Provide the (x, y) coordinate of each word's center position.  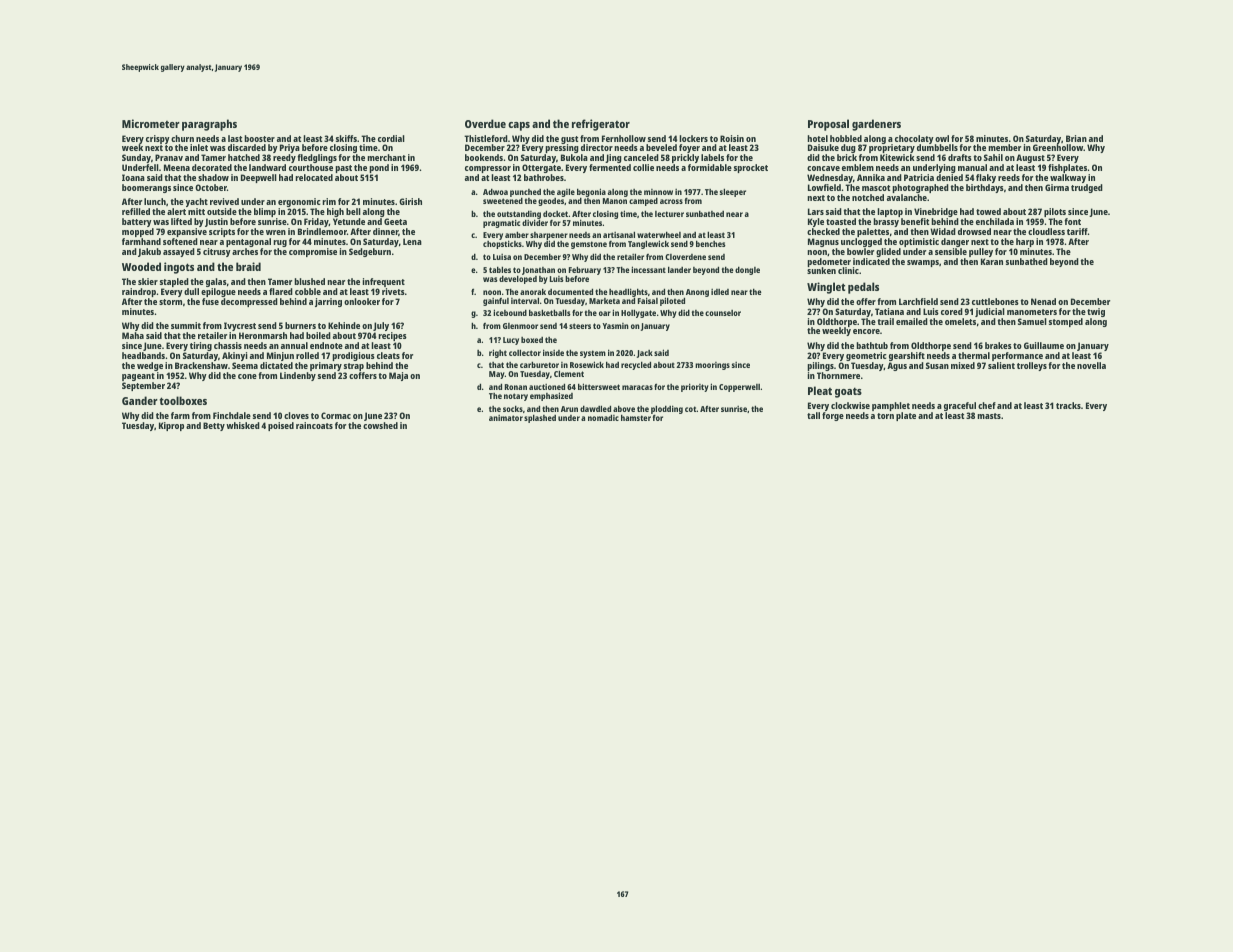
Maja (398, 376)
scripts (222, 232)
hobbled (846, 138)
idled (720, 292)
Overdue (485, 123)
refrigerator (601, 125)
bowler (860, 251)
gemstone (589, 245)
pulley (981, 252)
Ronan (516, 387)
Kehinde (344, 325)
